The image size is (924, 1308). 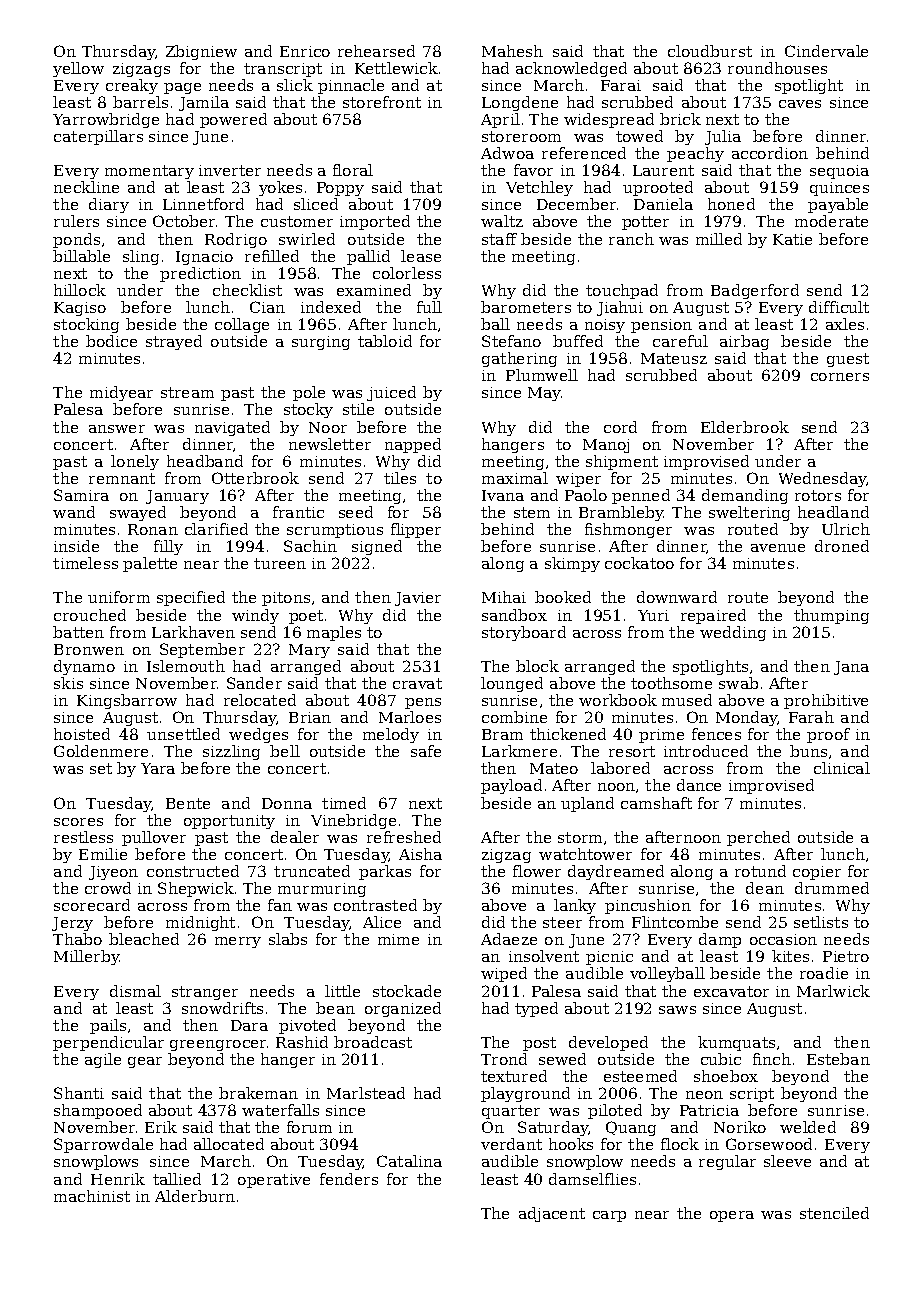 I want to click on caves, so click(x=800, y=104).
